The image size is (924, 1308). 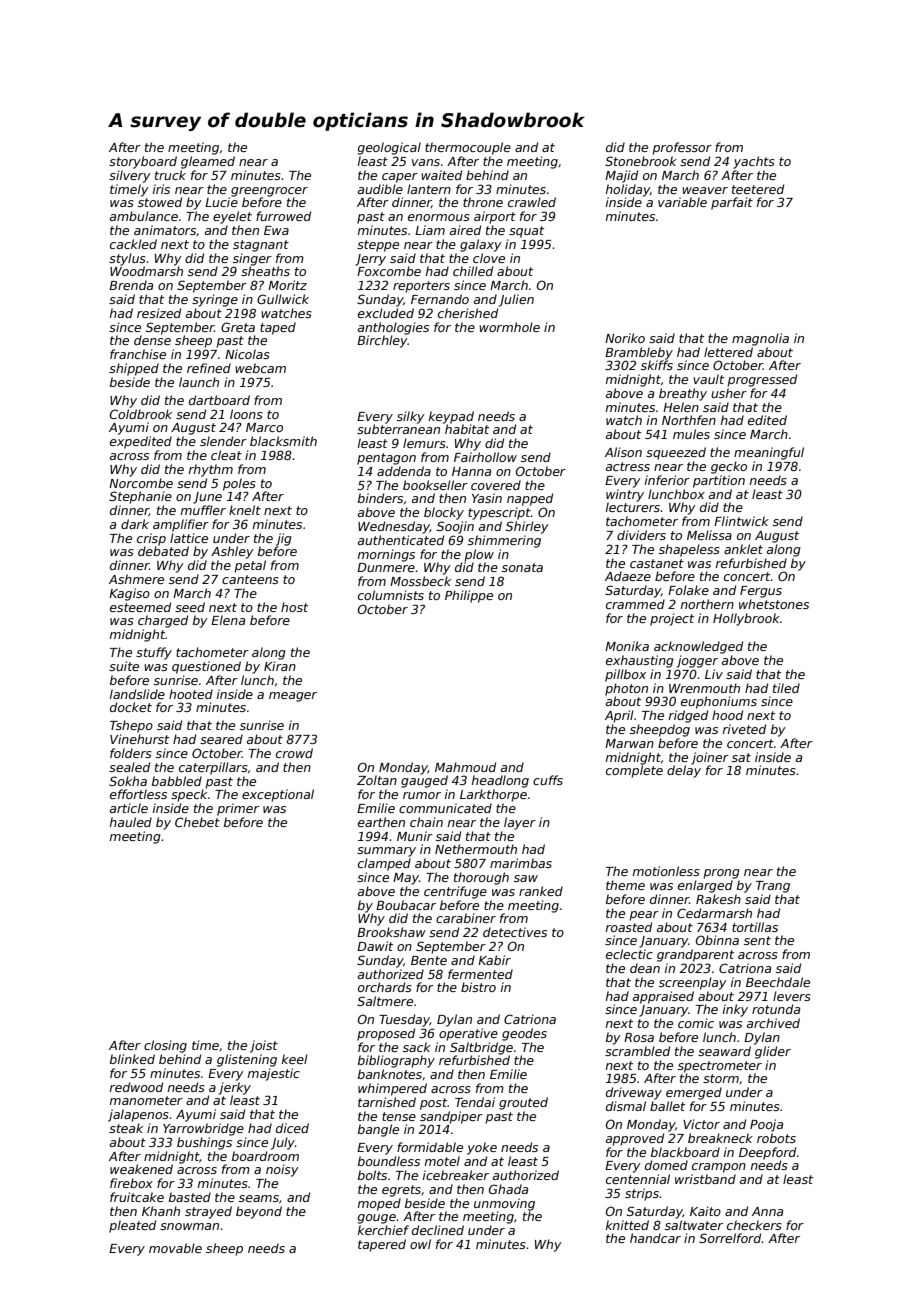 I want to click on pillbox, so click(x=625, y=675).
